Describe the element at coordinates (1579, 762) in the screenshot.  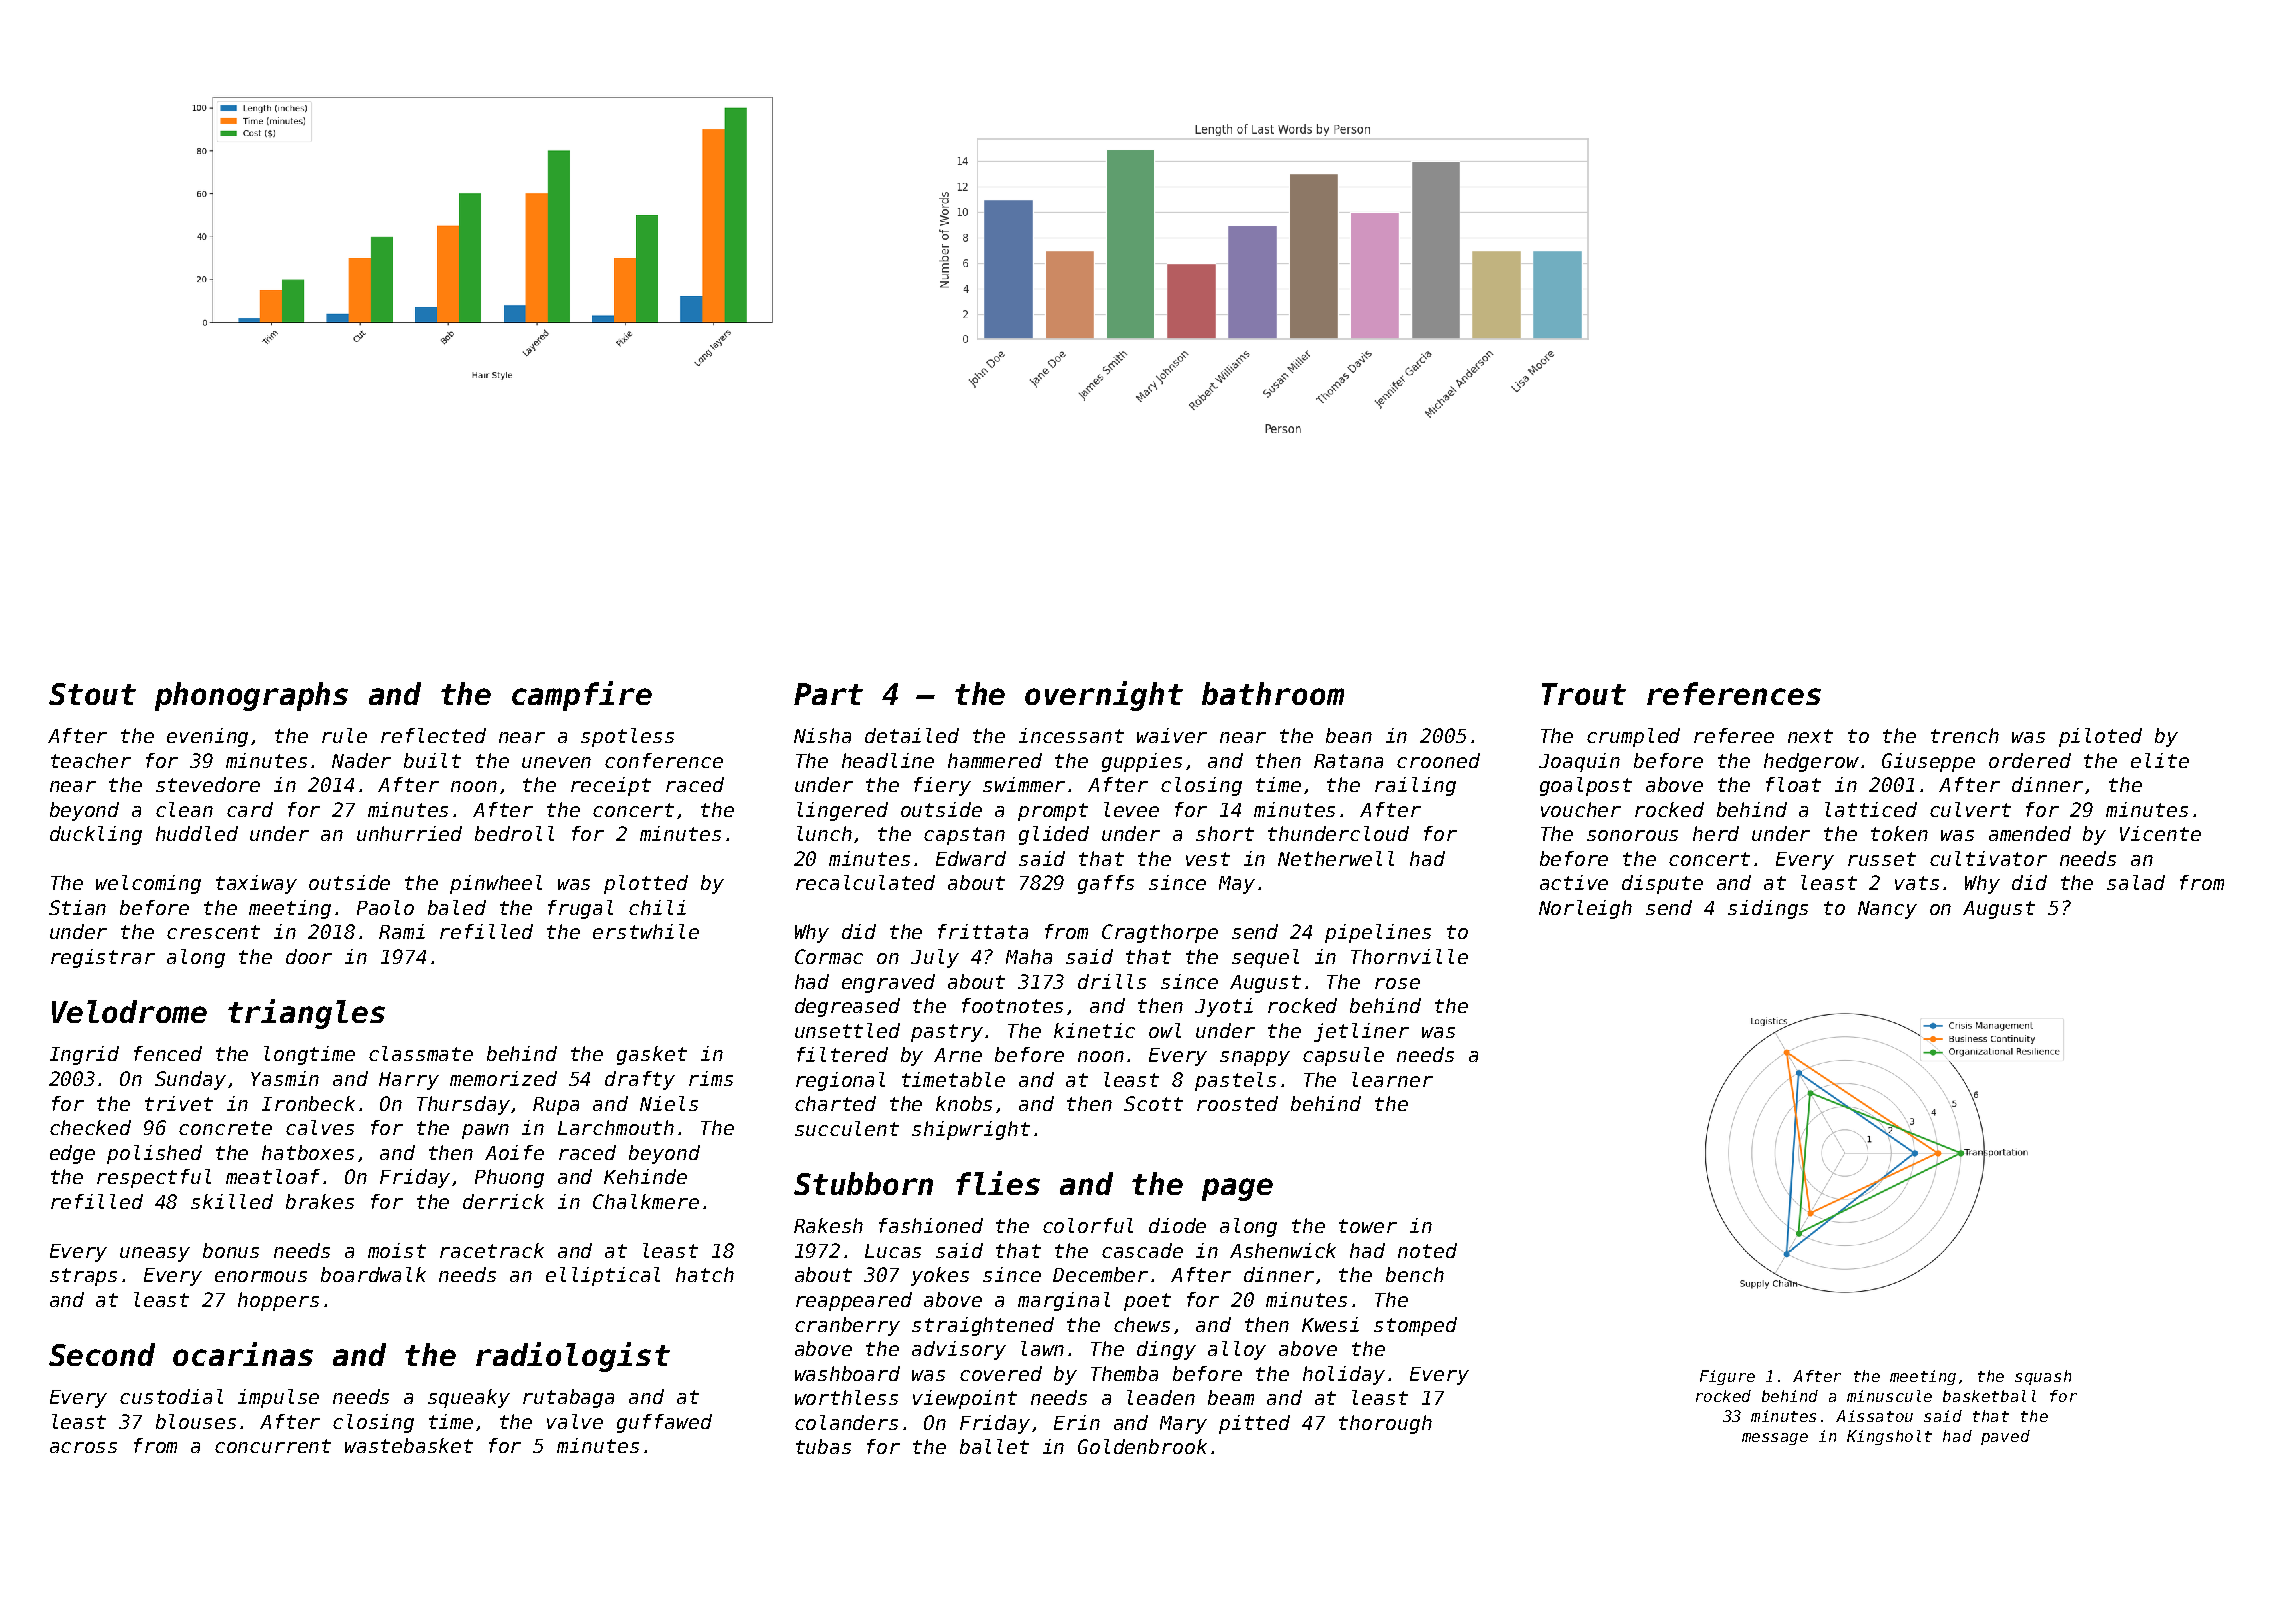
I see `Joaquin` at that location.
